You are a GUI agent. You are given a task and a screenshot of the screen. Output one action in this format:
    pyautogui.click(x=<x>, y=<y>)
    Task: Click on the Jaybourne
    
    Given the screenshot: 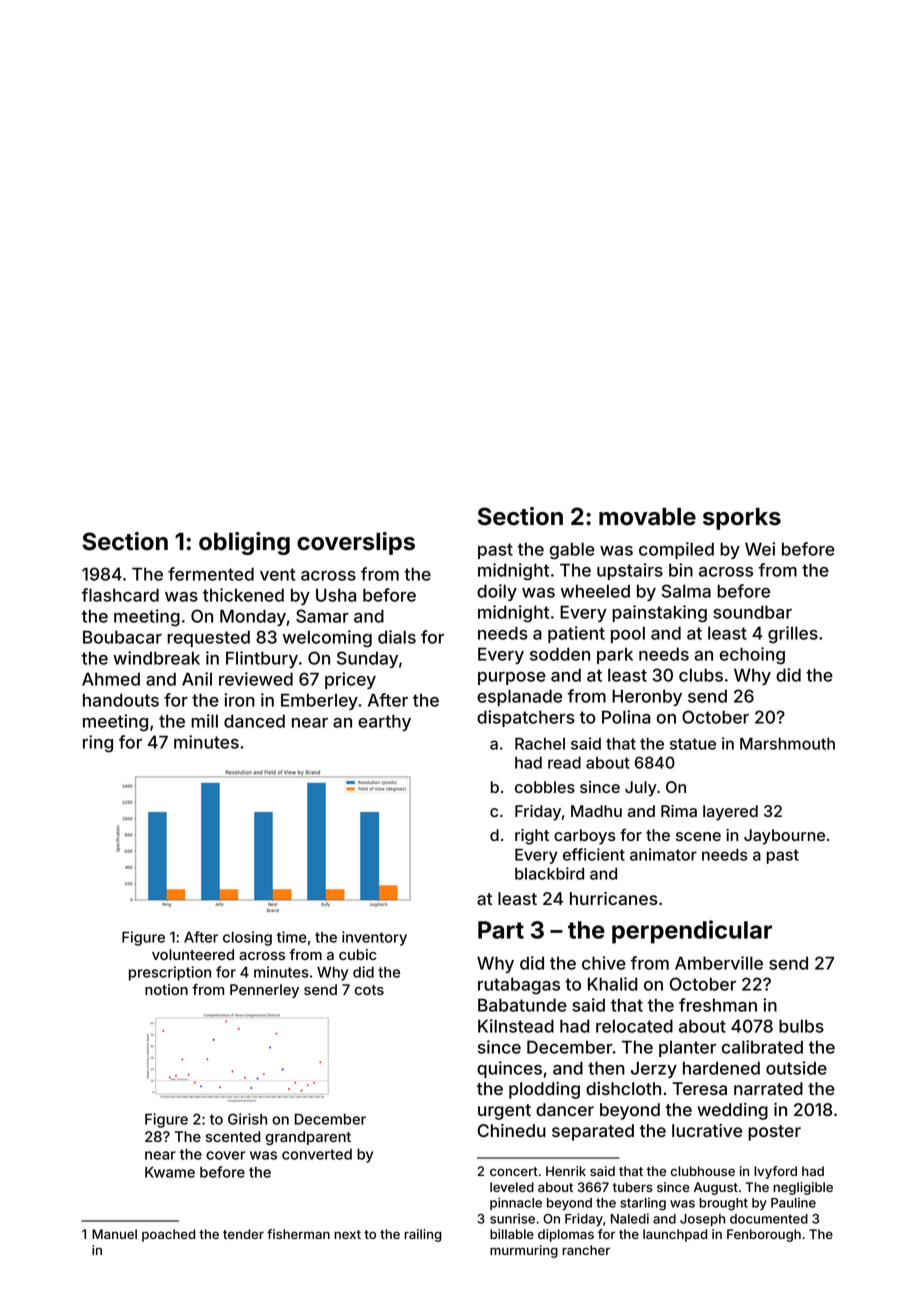 What is the action you would take?
    pyautogui.click(x=784, y=837)
